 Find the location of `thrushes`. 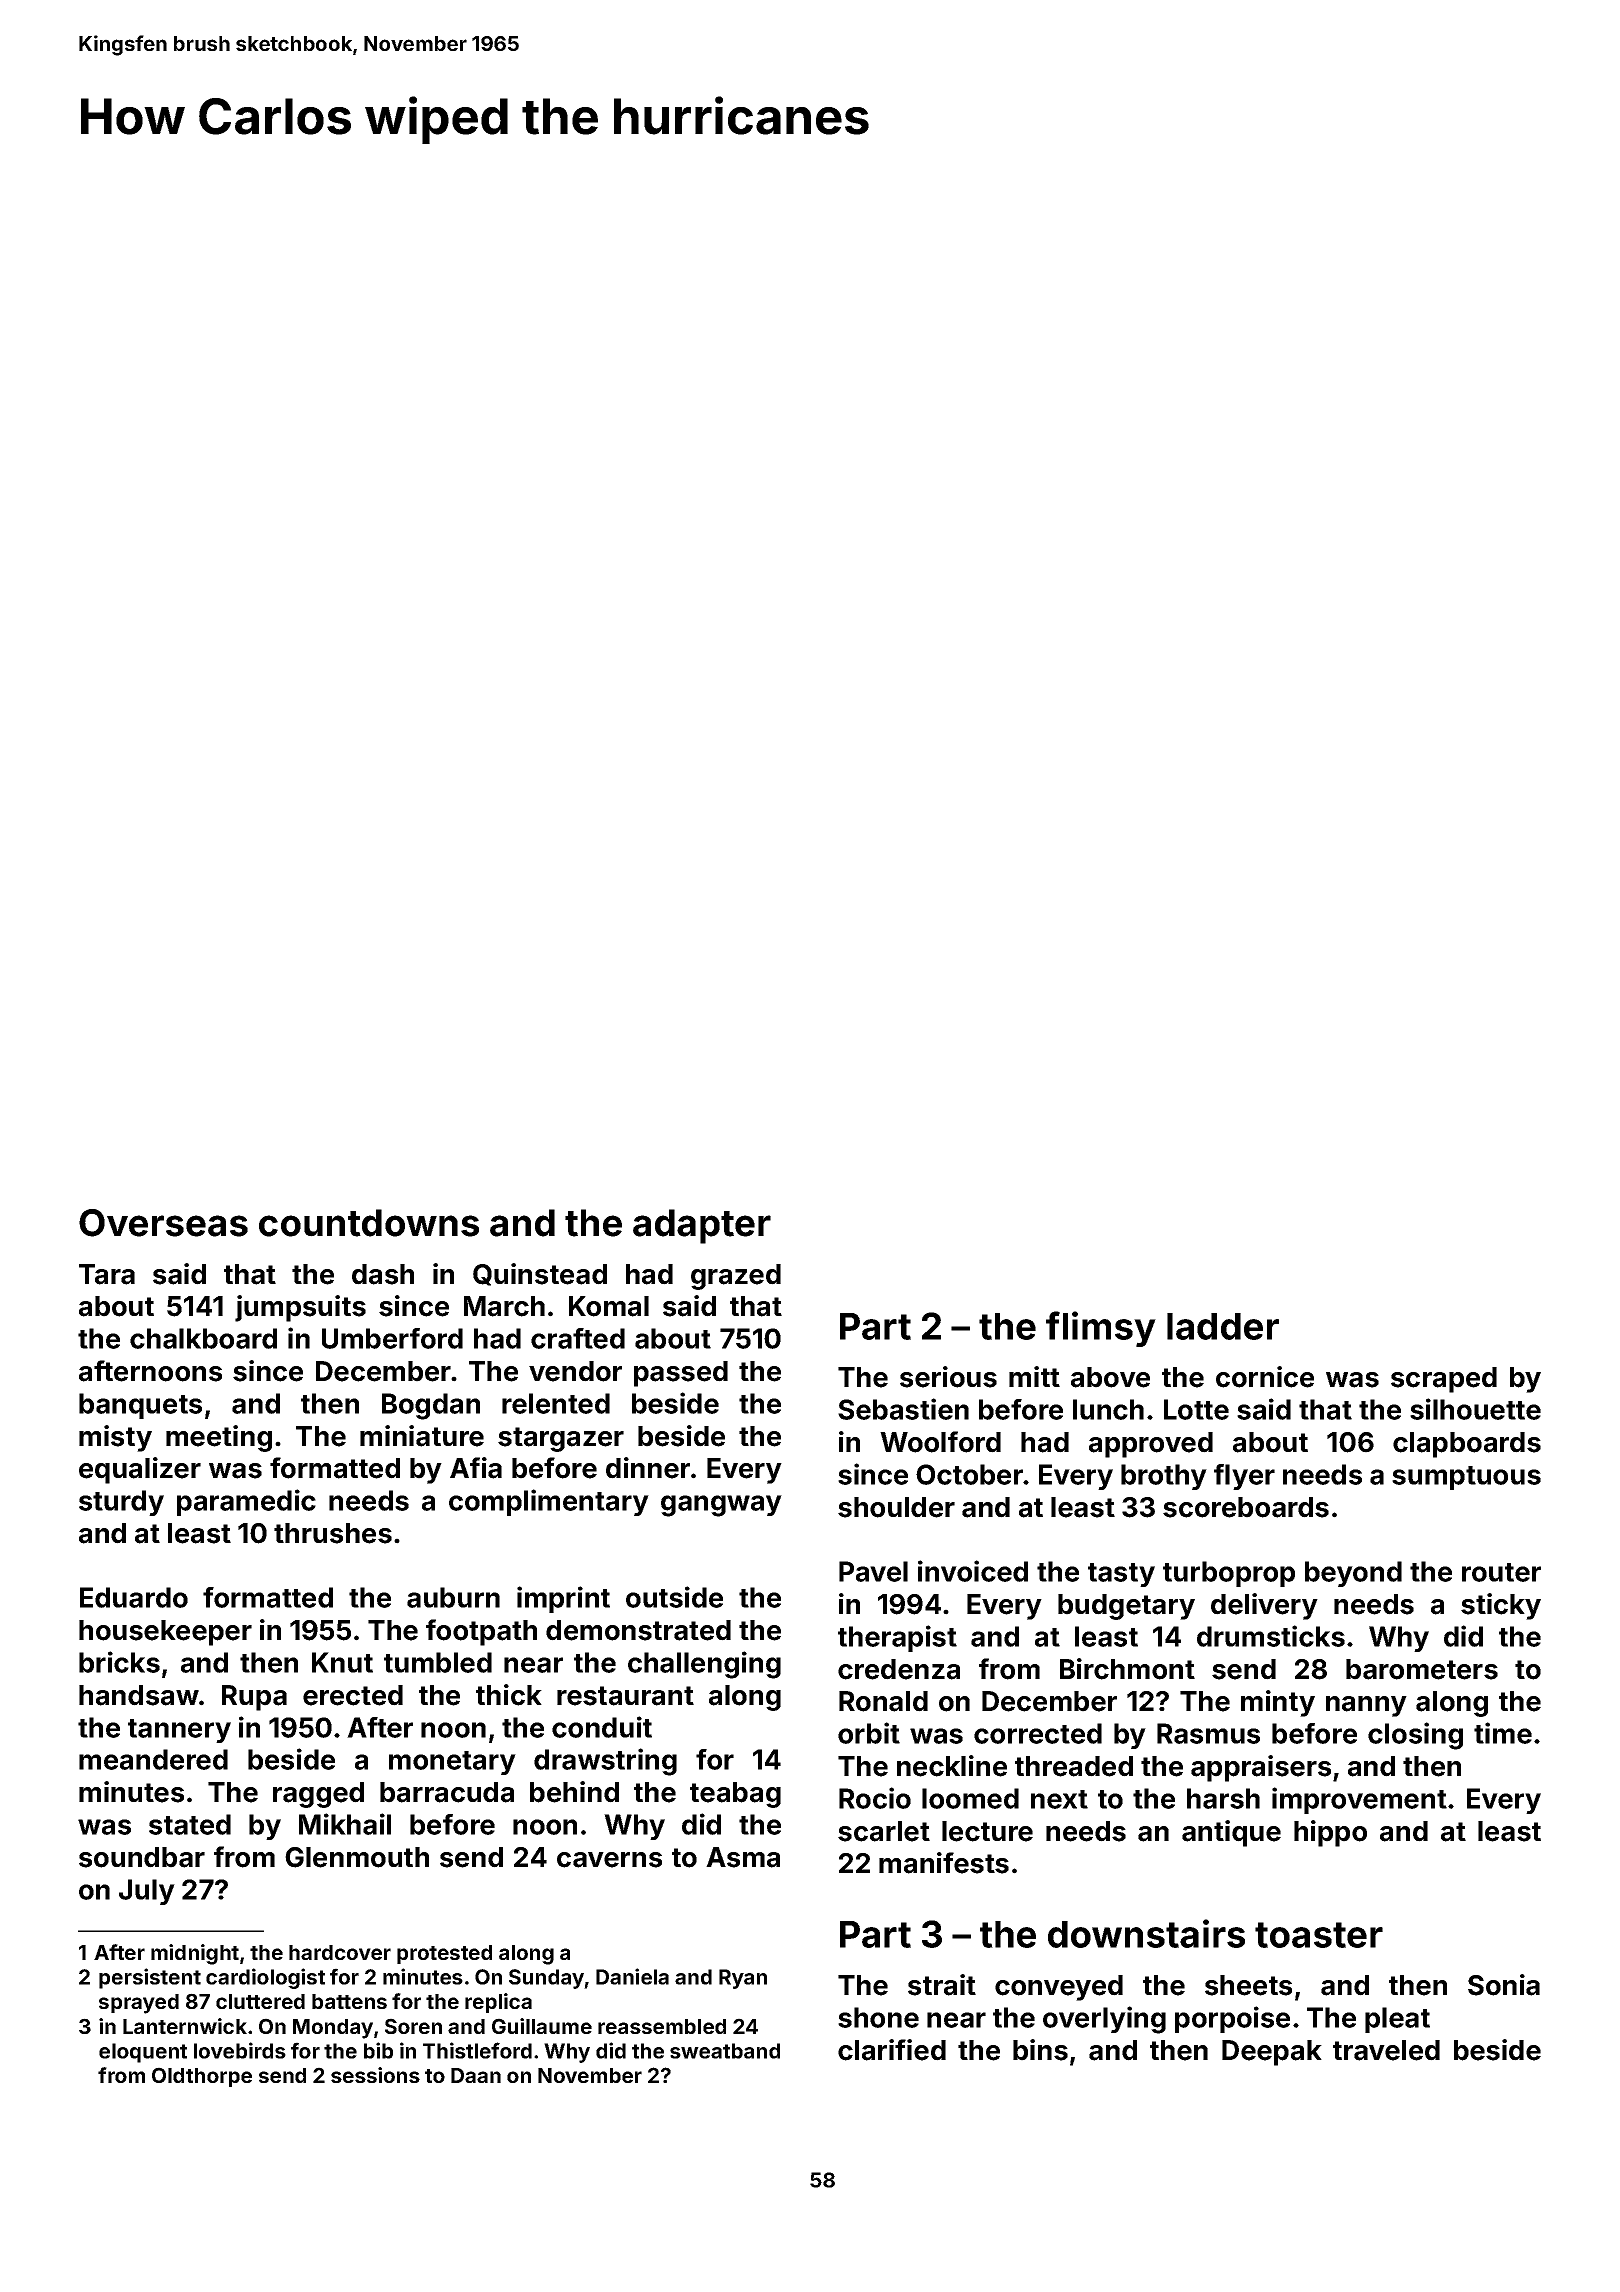

thrushes is located at coordinates (333, 1533).
